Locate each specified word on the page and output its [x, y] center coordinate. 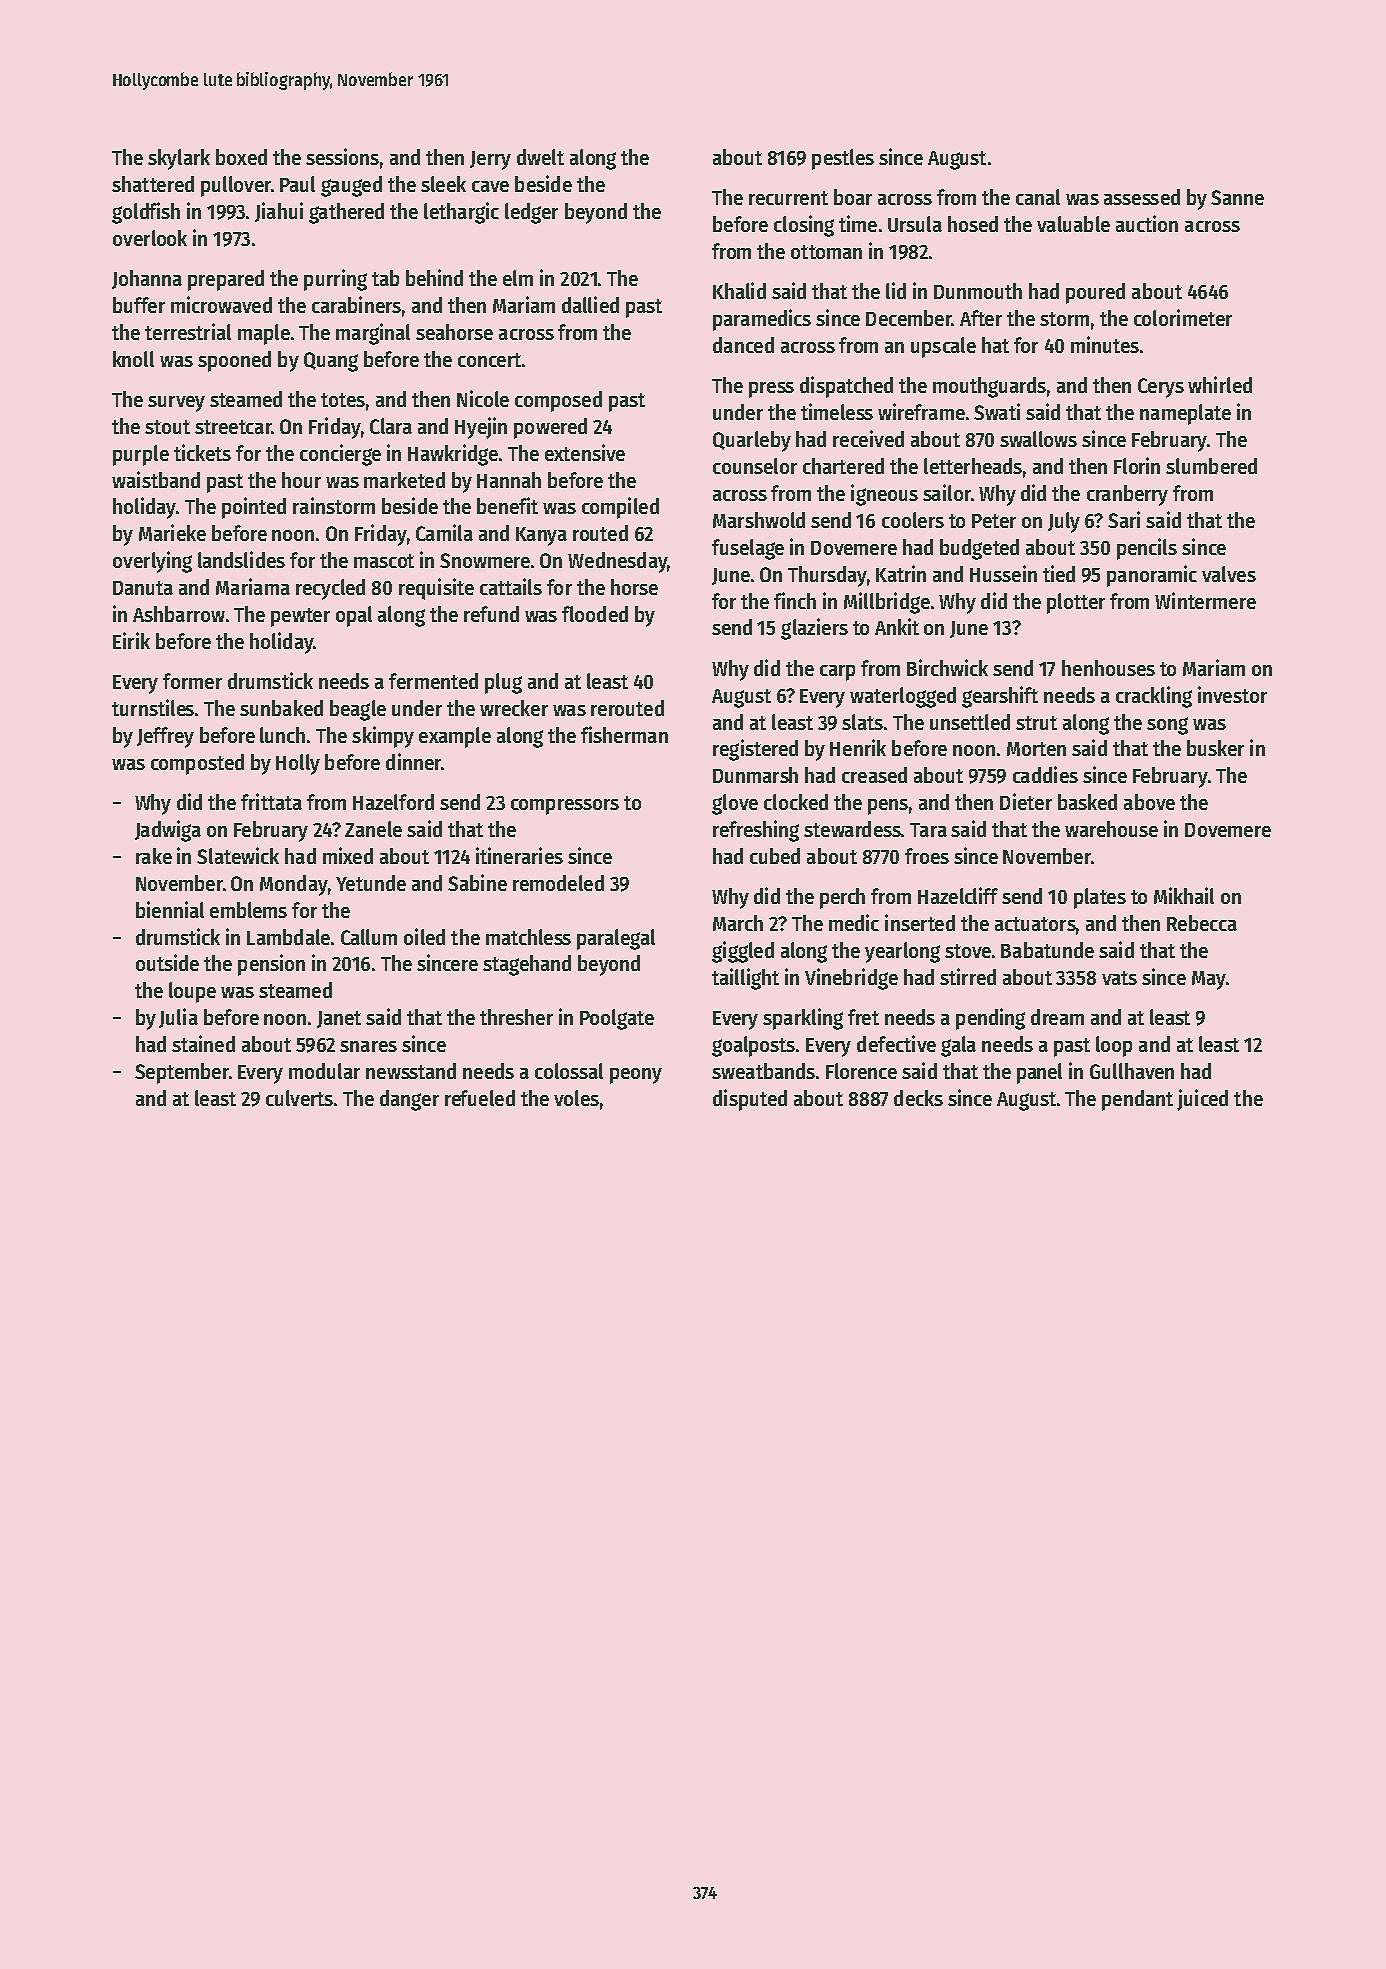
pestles [843, 159]
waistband [156, 479]
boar [853, 197]
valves [1229, 574]
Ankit [897, 626]
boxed [241, 157]
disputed [750, 1100]
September [182, 1073]
